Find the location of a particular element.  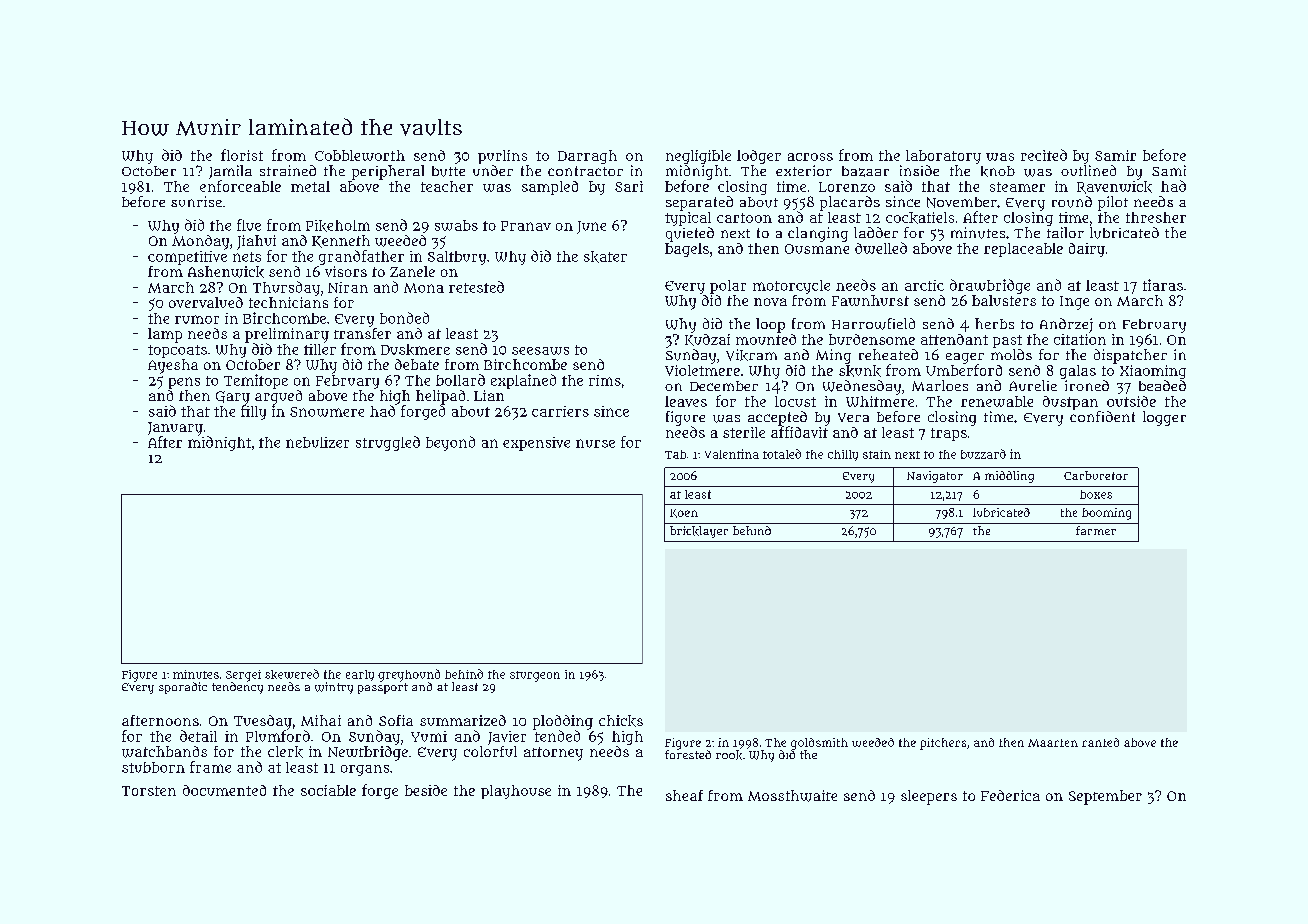

Tuesday is located at coordinates (263, 722).
